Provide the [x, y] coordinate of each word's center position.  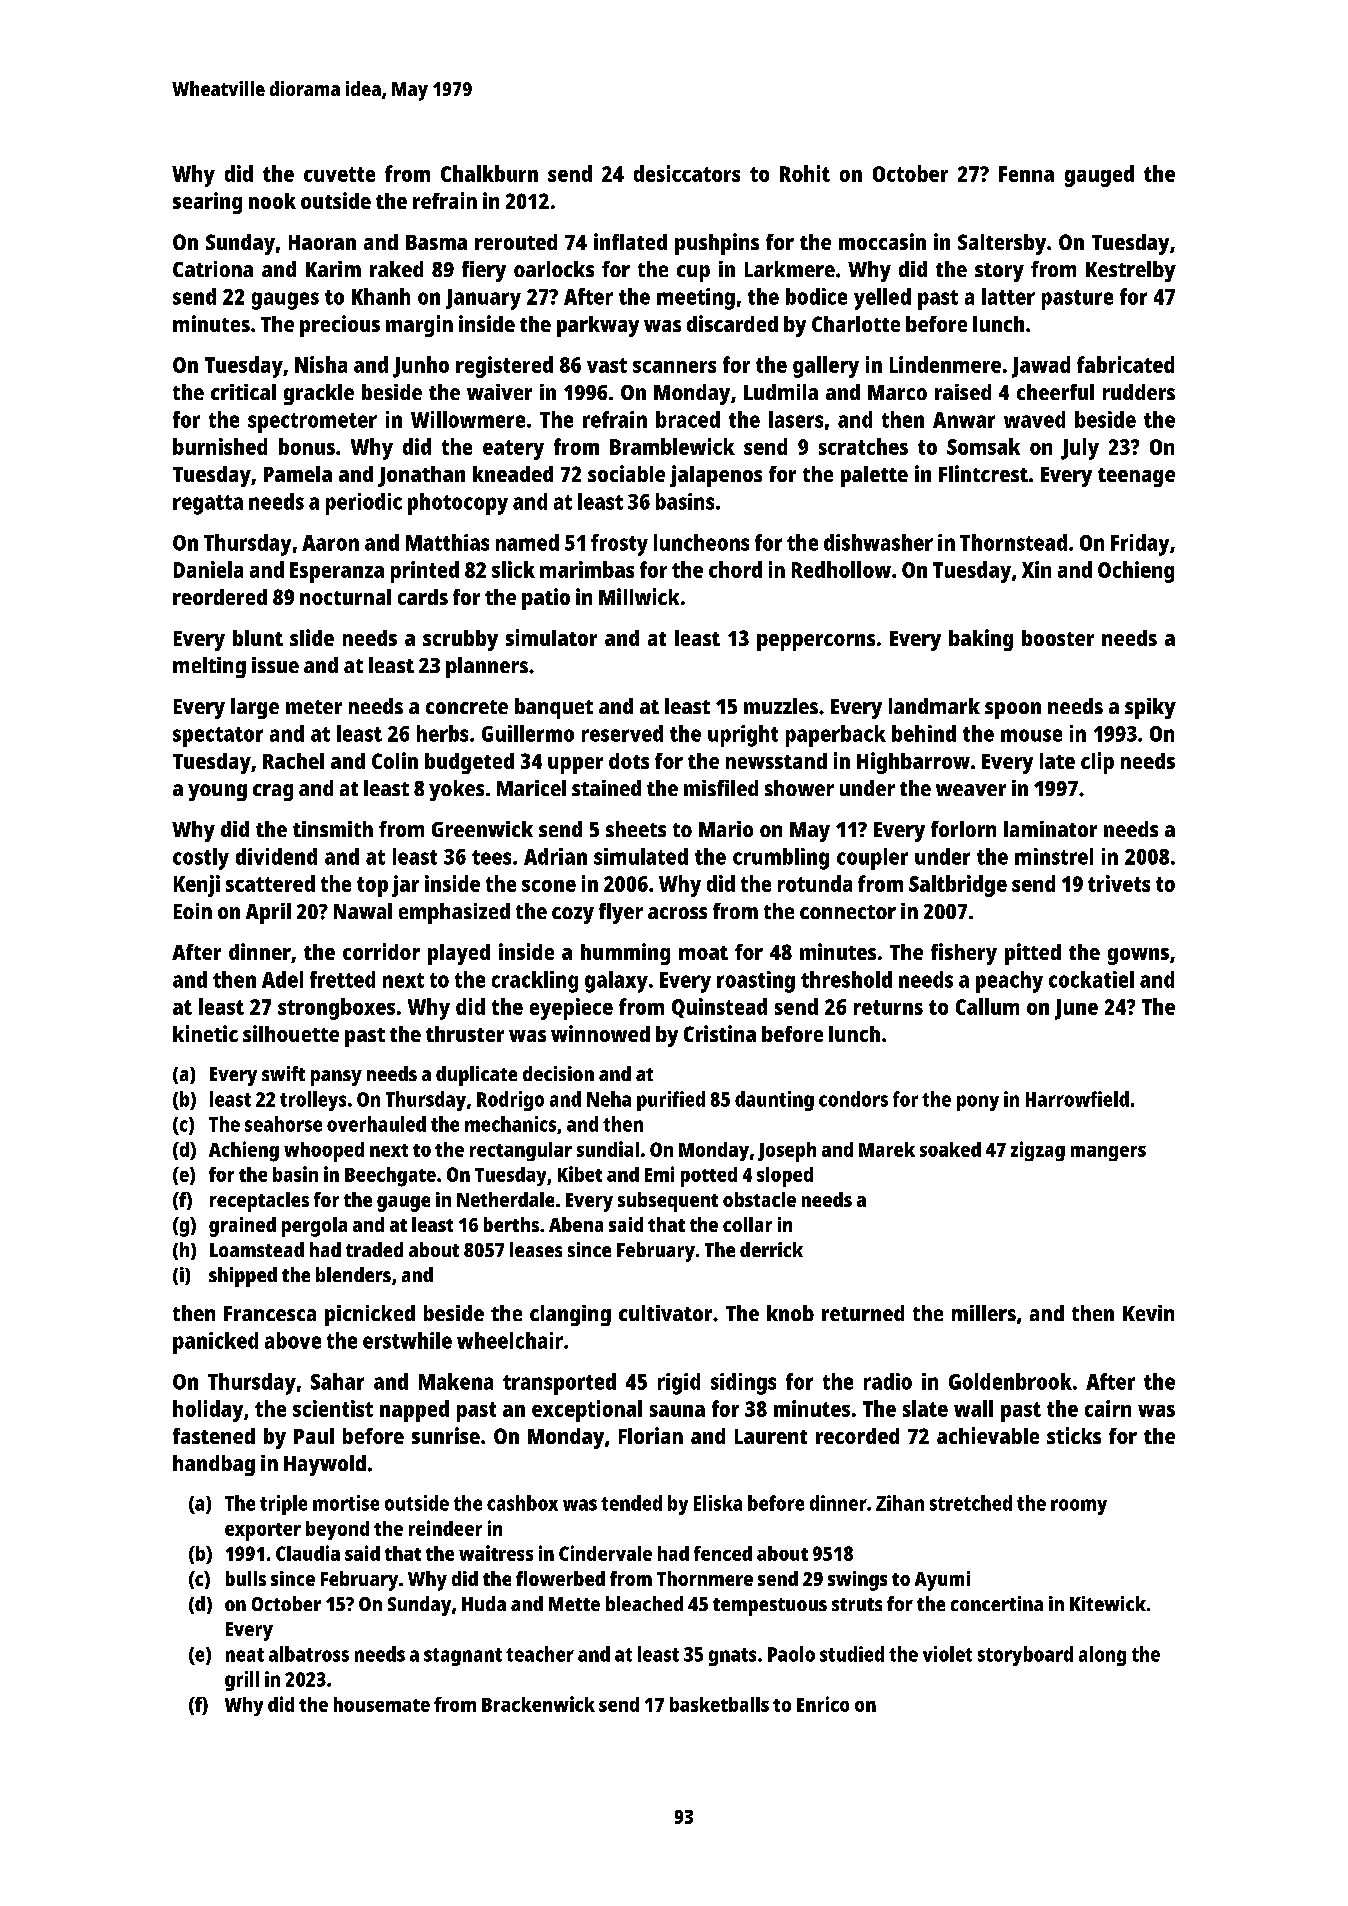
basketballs [719, 1704]
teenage [1136, 477]
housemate [382, 1704]
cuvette [339, 174]
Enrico [823, 1704]
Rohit [805, 173]
